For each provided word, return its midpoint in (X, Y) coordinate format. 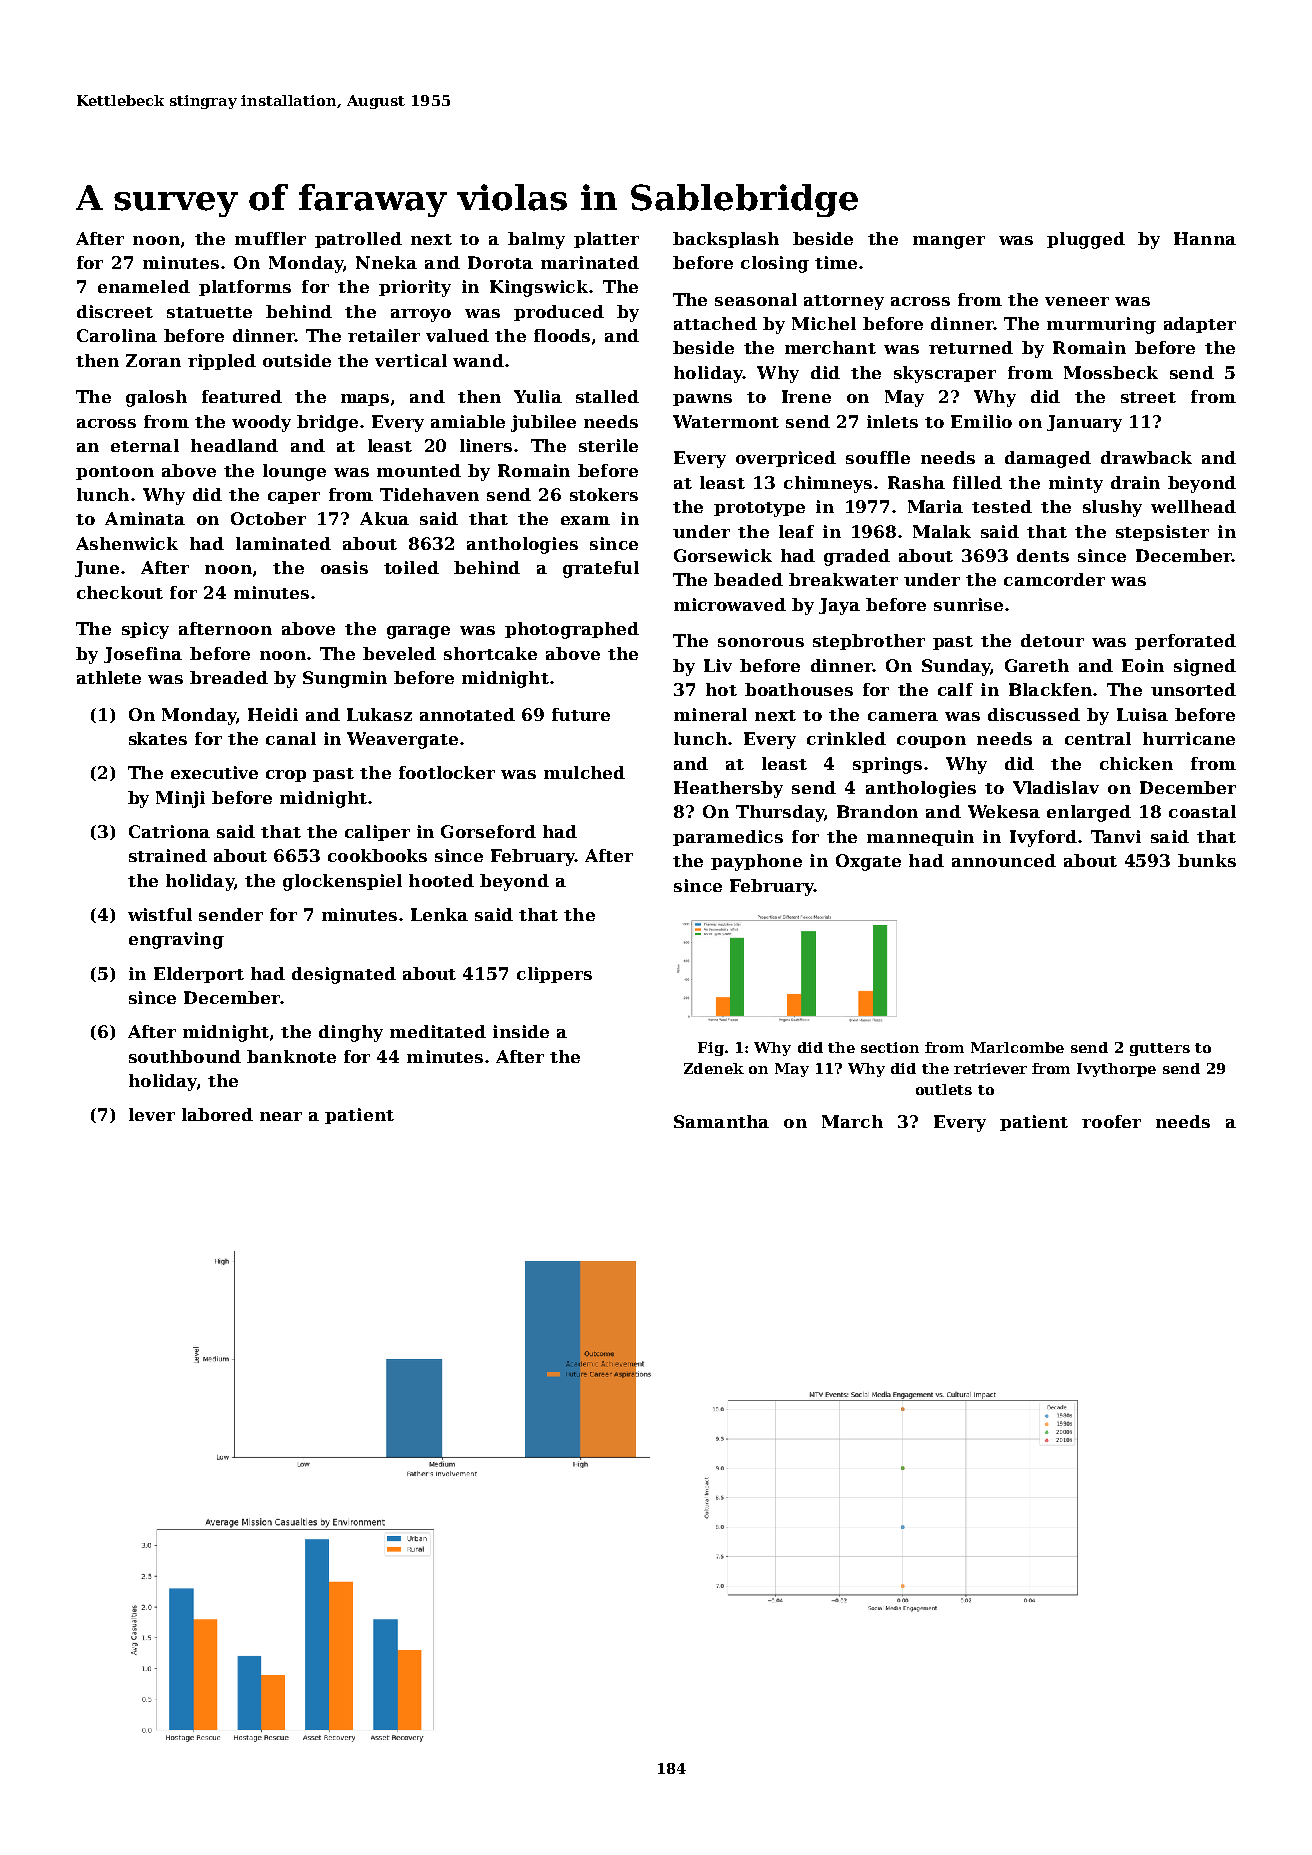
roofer (1111, 1121)
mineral (710, 714)
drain (1135, 482)
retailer (384, 335)
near (281, 1116)
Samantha (721, 1121)
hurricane (1189, 738)
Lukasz (379, 714)
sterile (608, 445)
